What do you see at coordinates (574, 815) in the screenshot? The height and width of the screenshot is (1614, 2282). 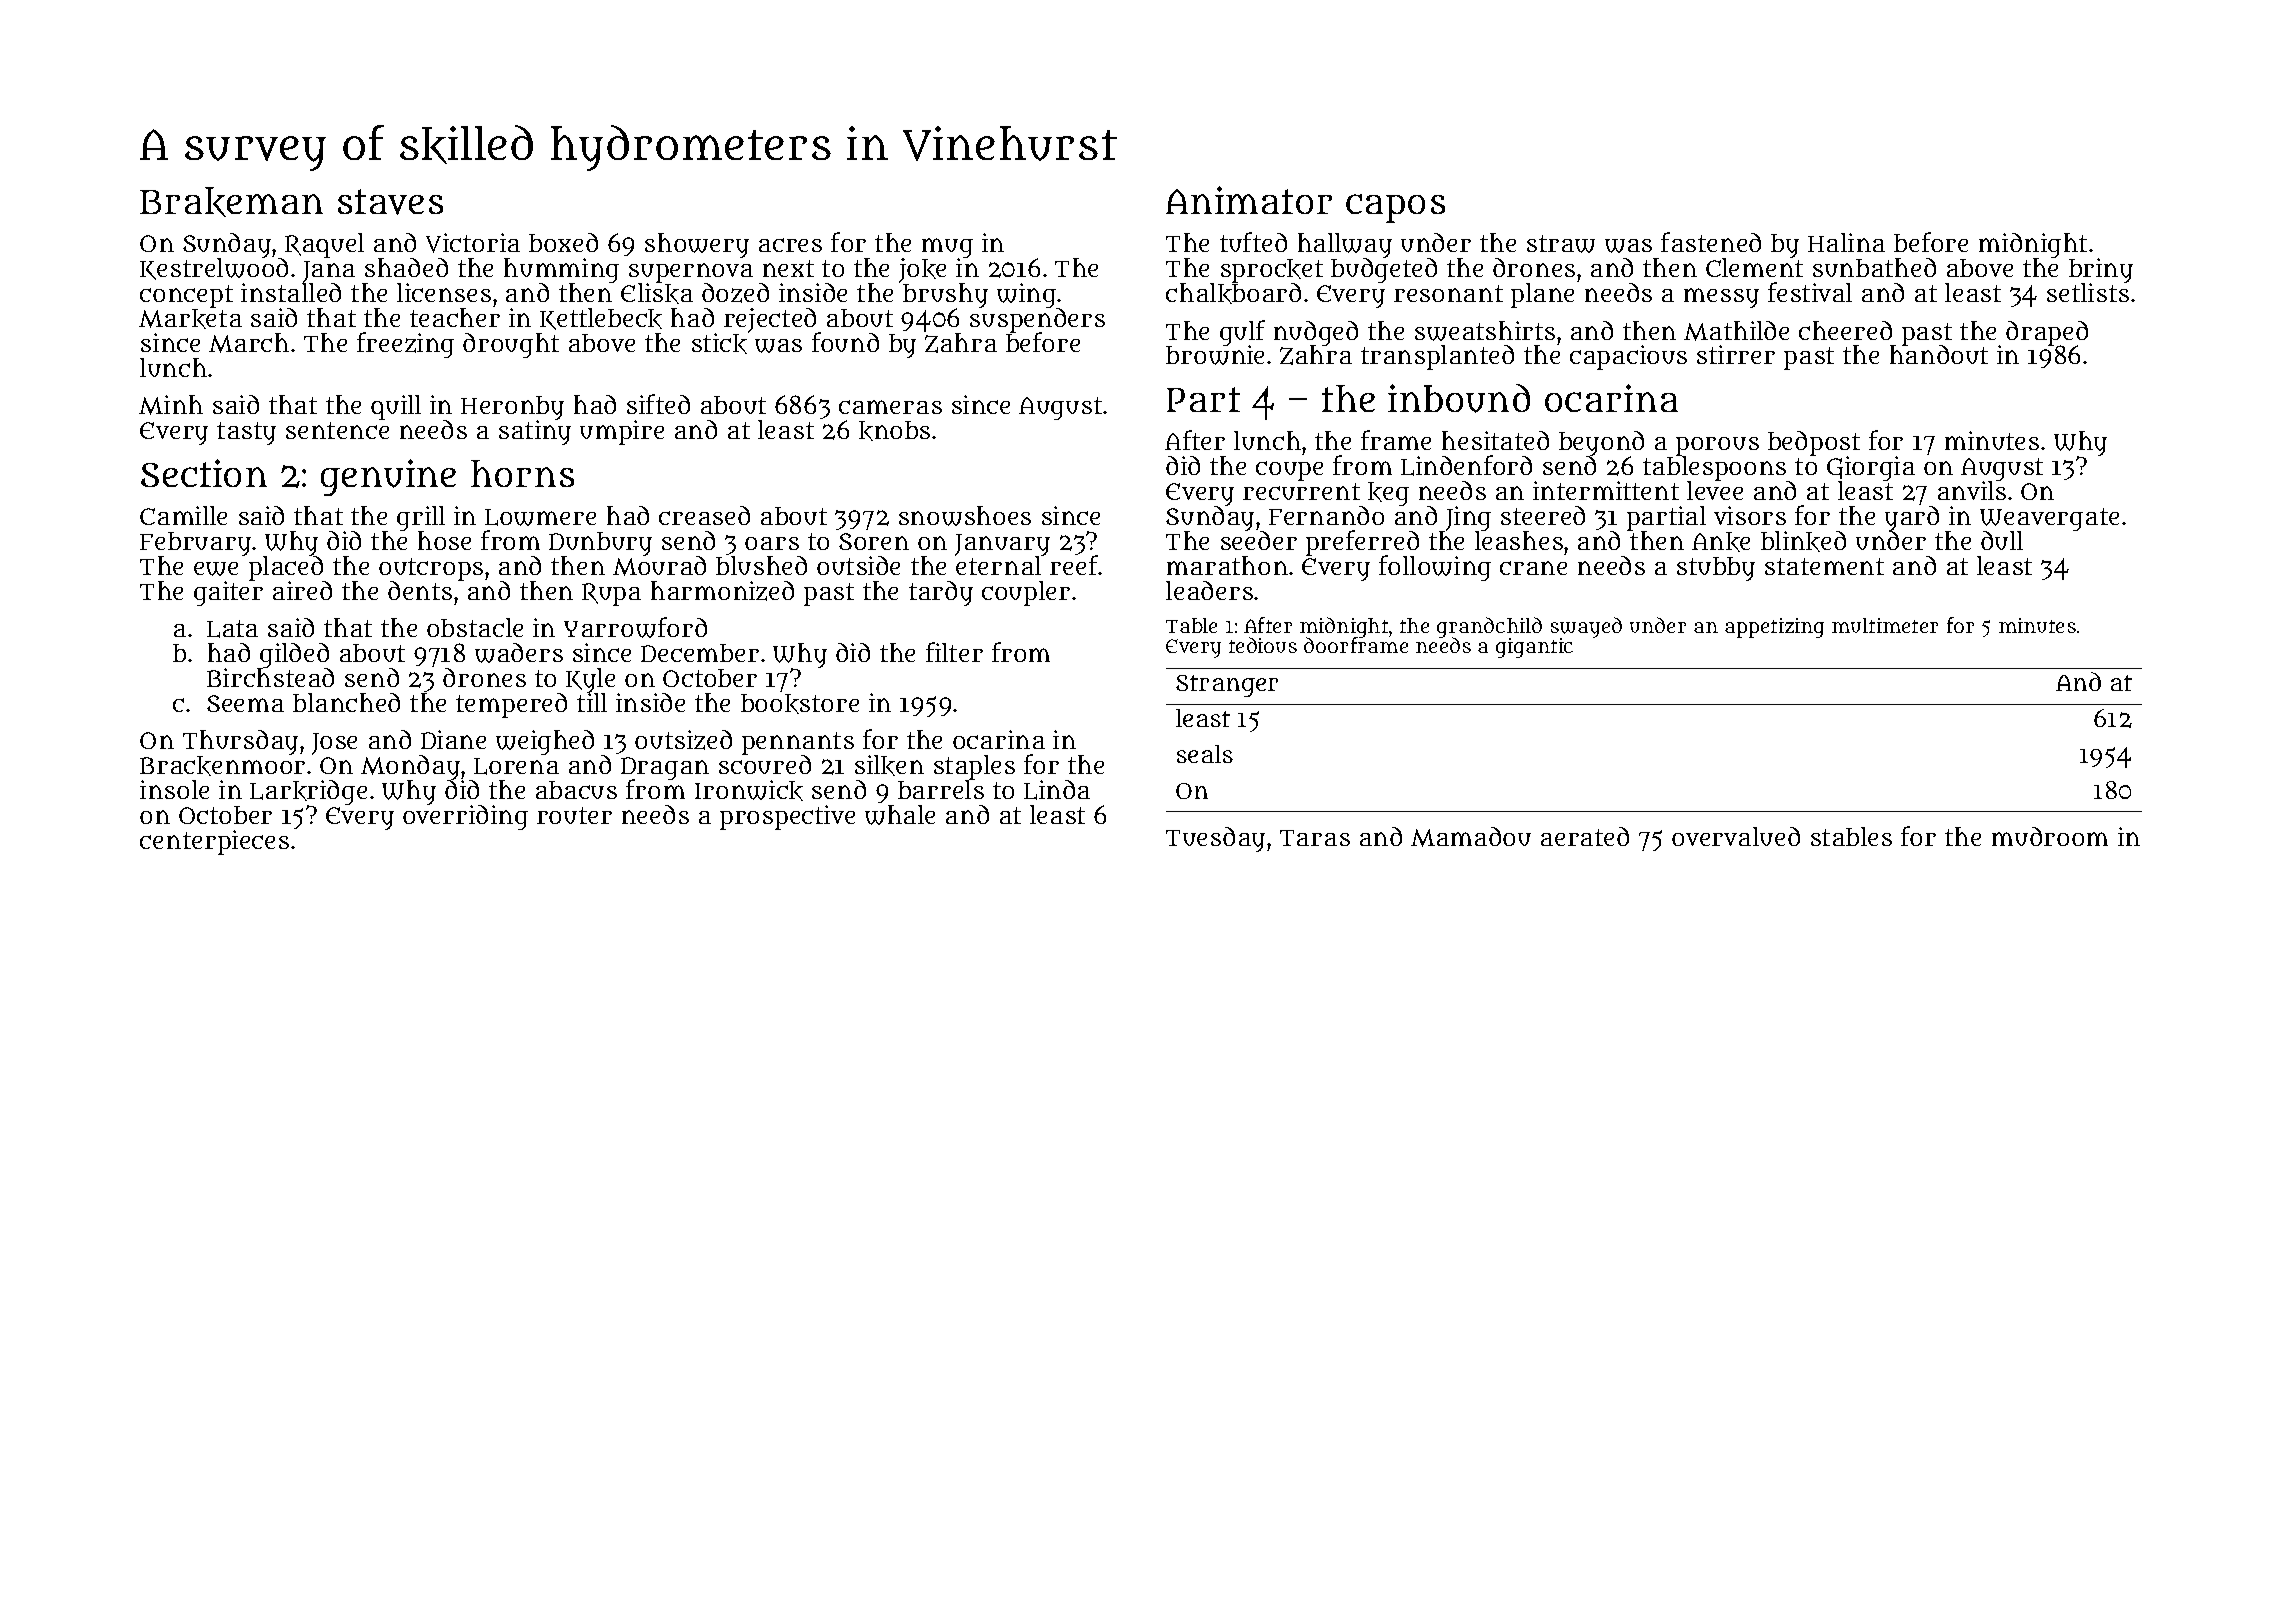 I see `router` at bounding box center [574, 815].
